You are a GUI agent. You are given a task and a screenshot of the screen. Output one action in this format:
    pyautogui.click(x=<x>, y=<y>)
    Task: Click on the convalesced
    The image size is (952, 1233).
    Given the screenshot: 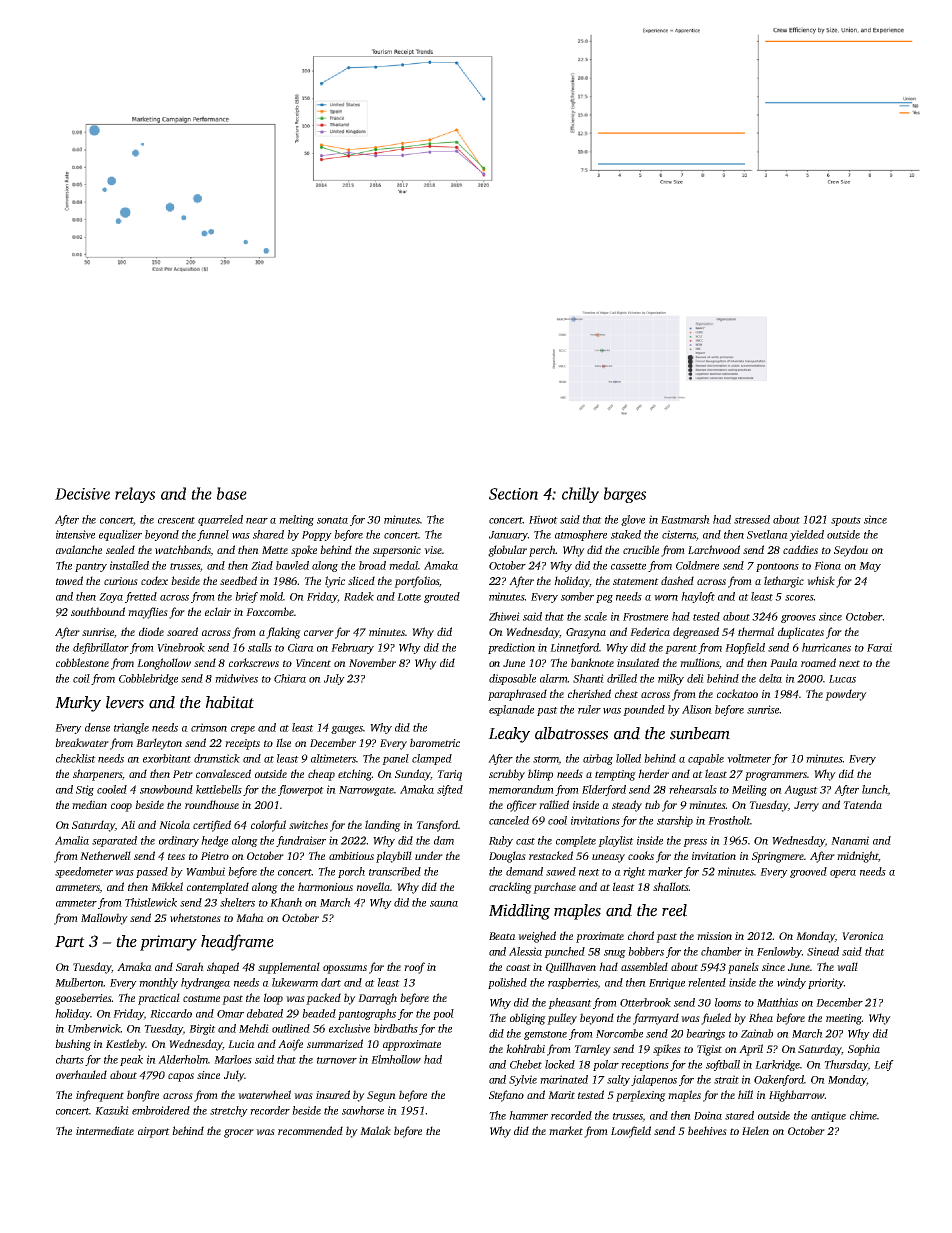 What is the action you would take?
    pyautogui.click(x=223, y=773)
